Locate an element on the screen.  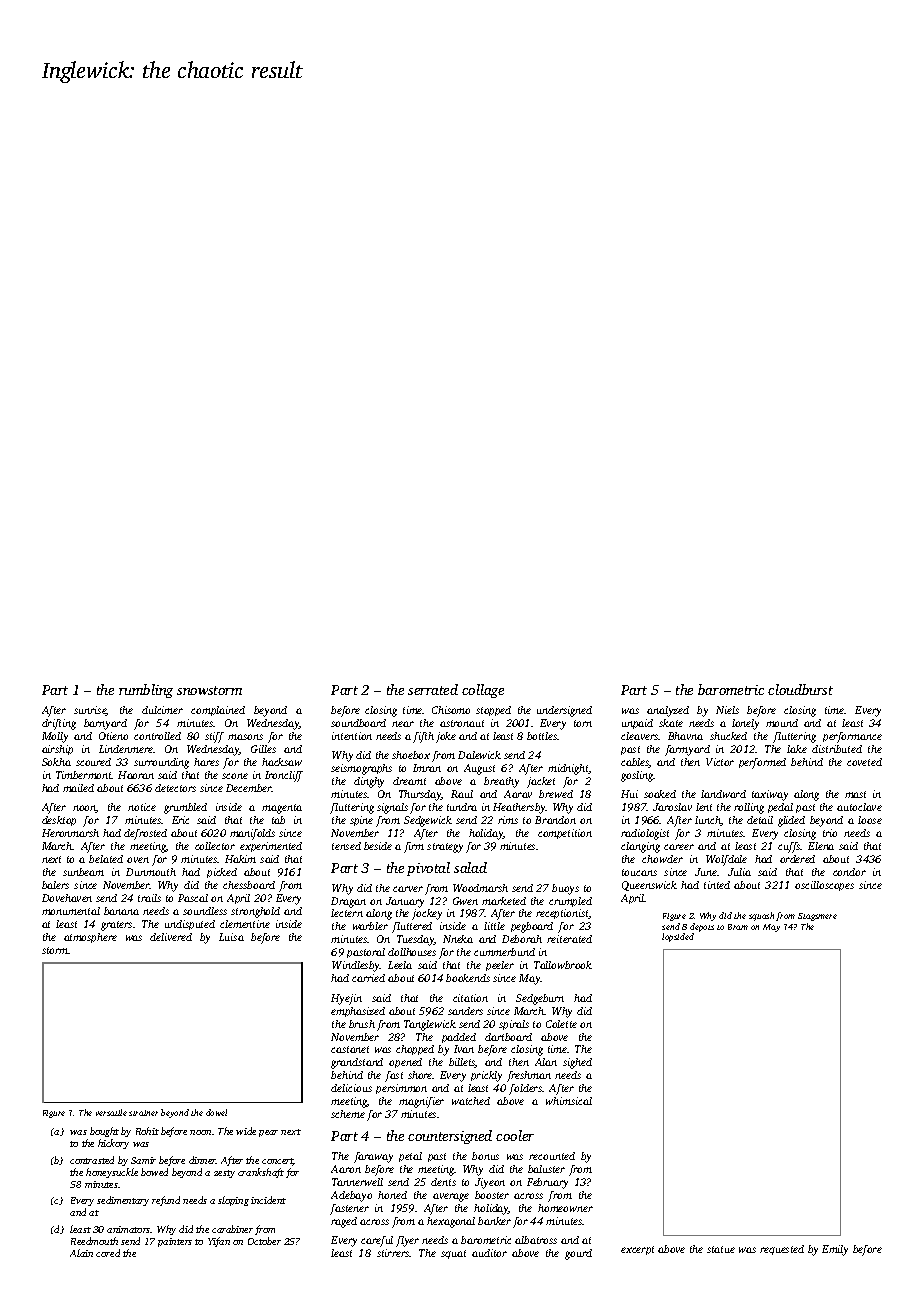
peeler is located at coordinates (500, 966).
